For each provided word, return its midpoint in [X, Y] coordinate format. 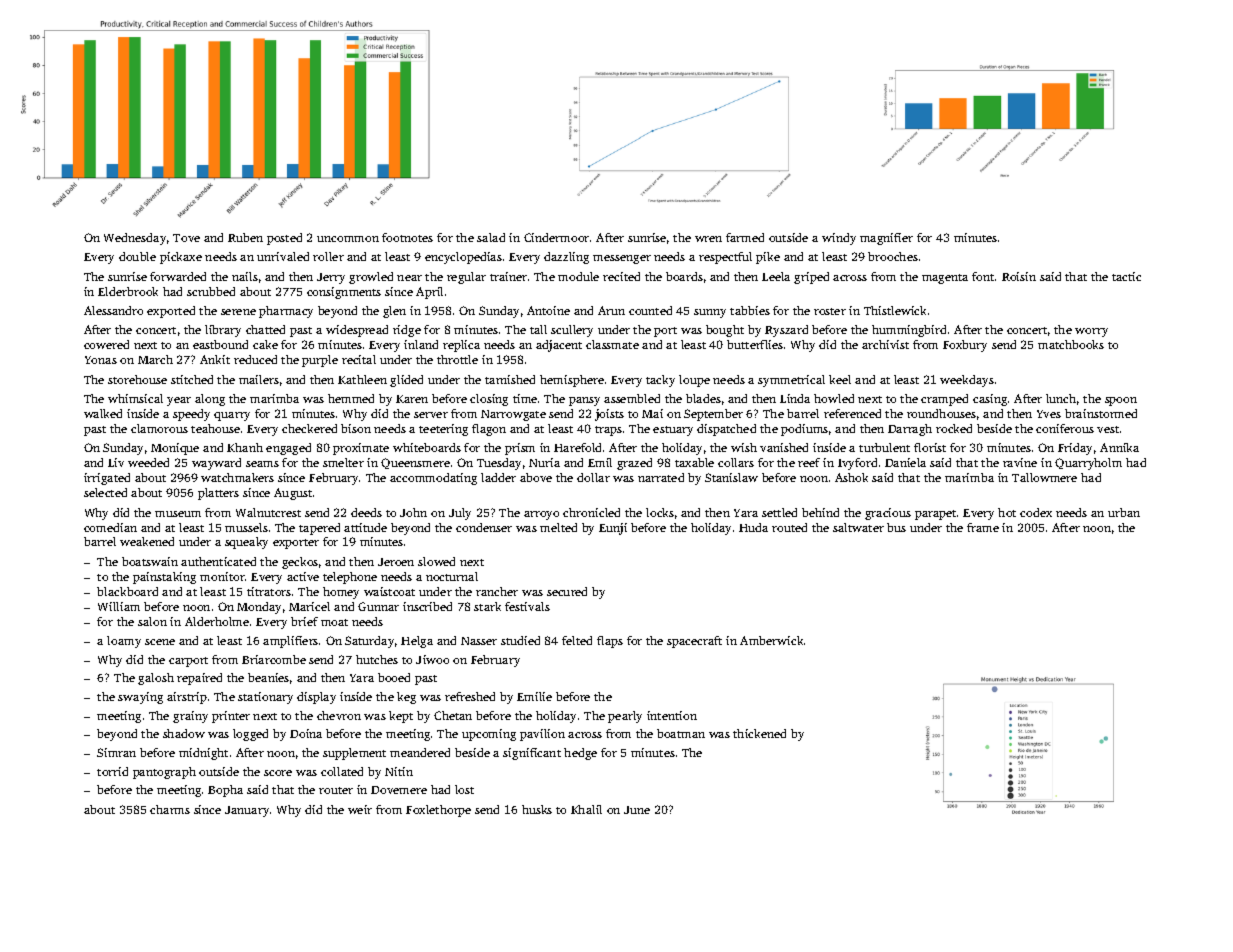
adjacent [559, 346]
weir [360, 809]
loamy [124, 642]
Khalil [586, 809]
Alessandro [113, 310]
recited [621, 276]
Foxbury [965, 346]
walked [103, 413]
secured [567, 591]
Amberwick [771, 640]
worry [1091, 332]
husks [537, 809]
